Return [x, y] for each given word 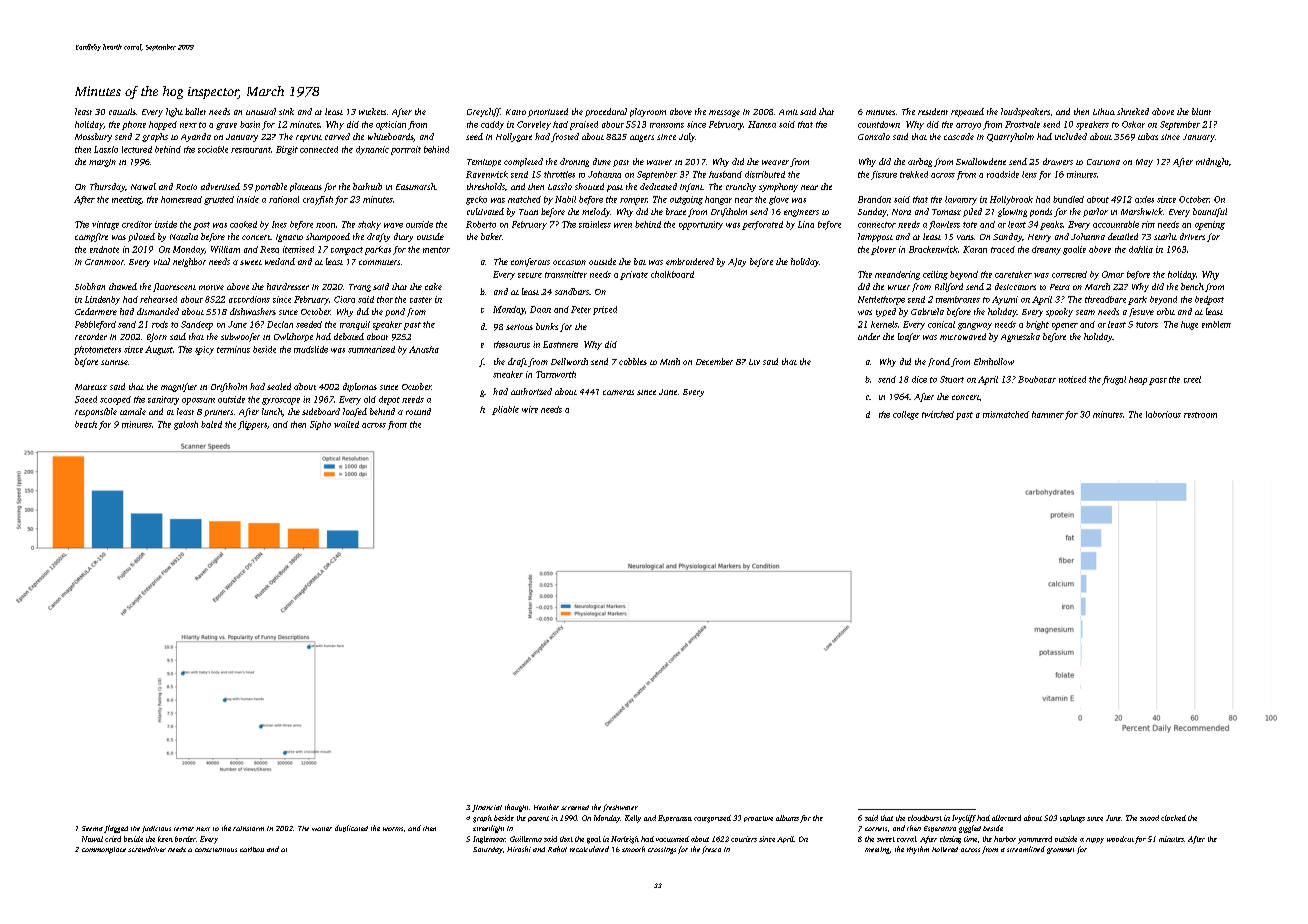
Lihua [1104, 111]
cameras [618, 392]
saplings [1072, 819]
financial [487, 808]
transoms [667, 125]
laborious [1163, 414]
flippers [252, 425]
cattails [122, 111]
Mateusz [91, 387]
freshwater [620, 808]
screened [575, 807]
